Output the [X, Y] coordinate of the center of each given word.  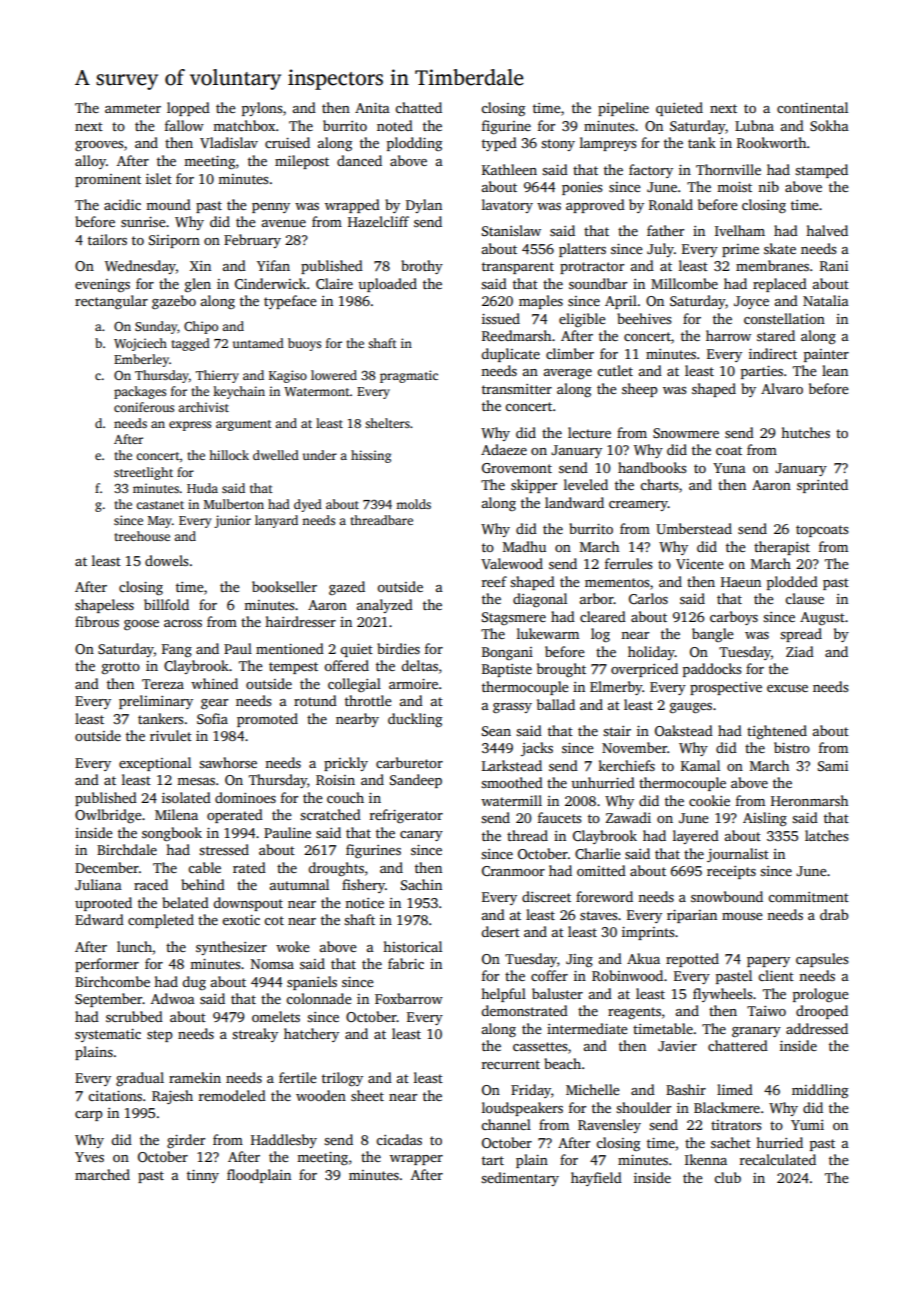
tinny [203, 1176]
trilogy [342, 1079]
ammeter [133, 108]
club [727, 1177]
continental [812, 107]
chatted [418, 107]
